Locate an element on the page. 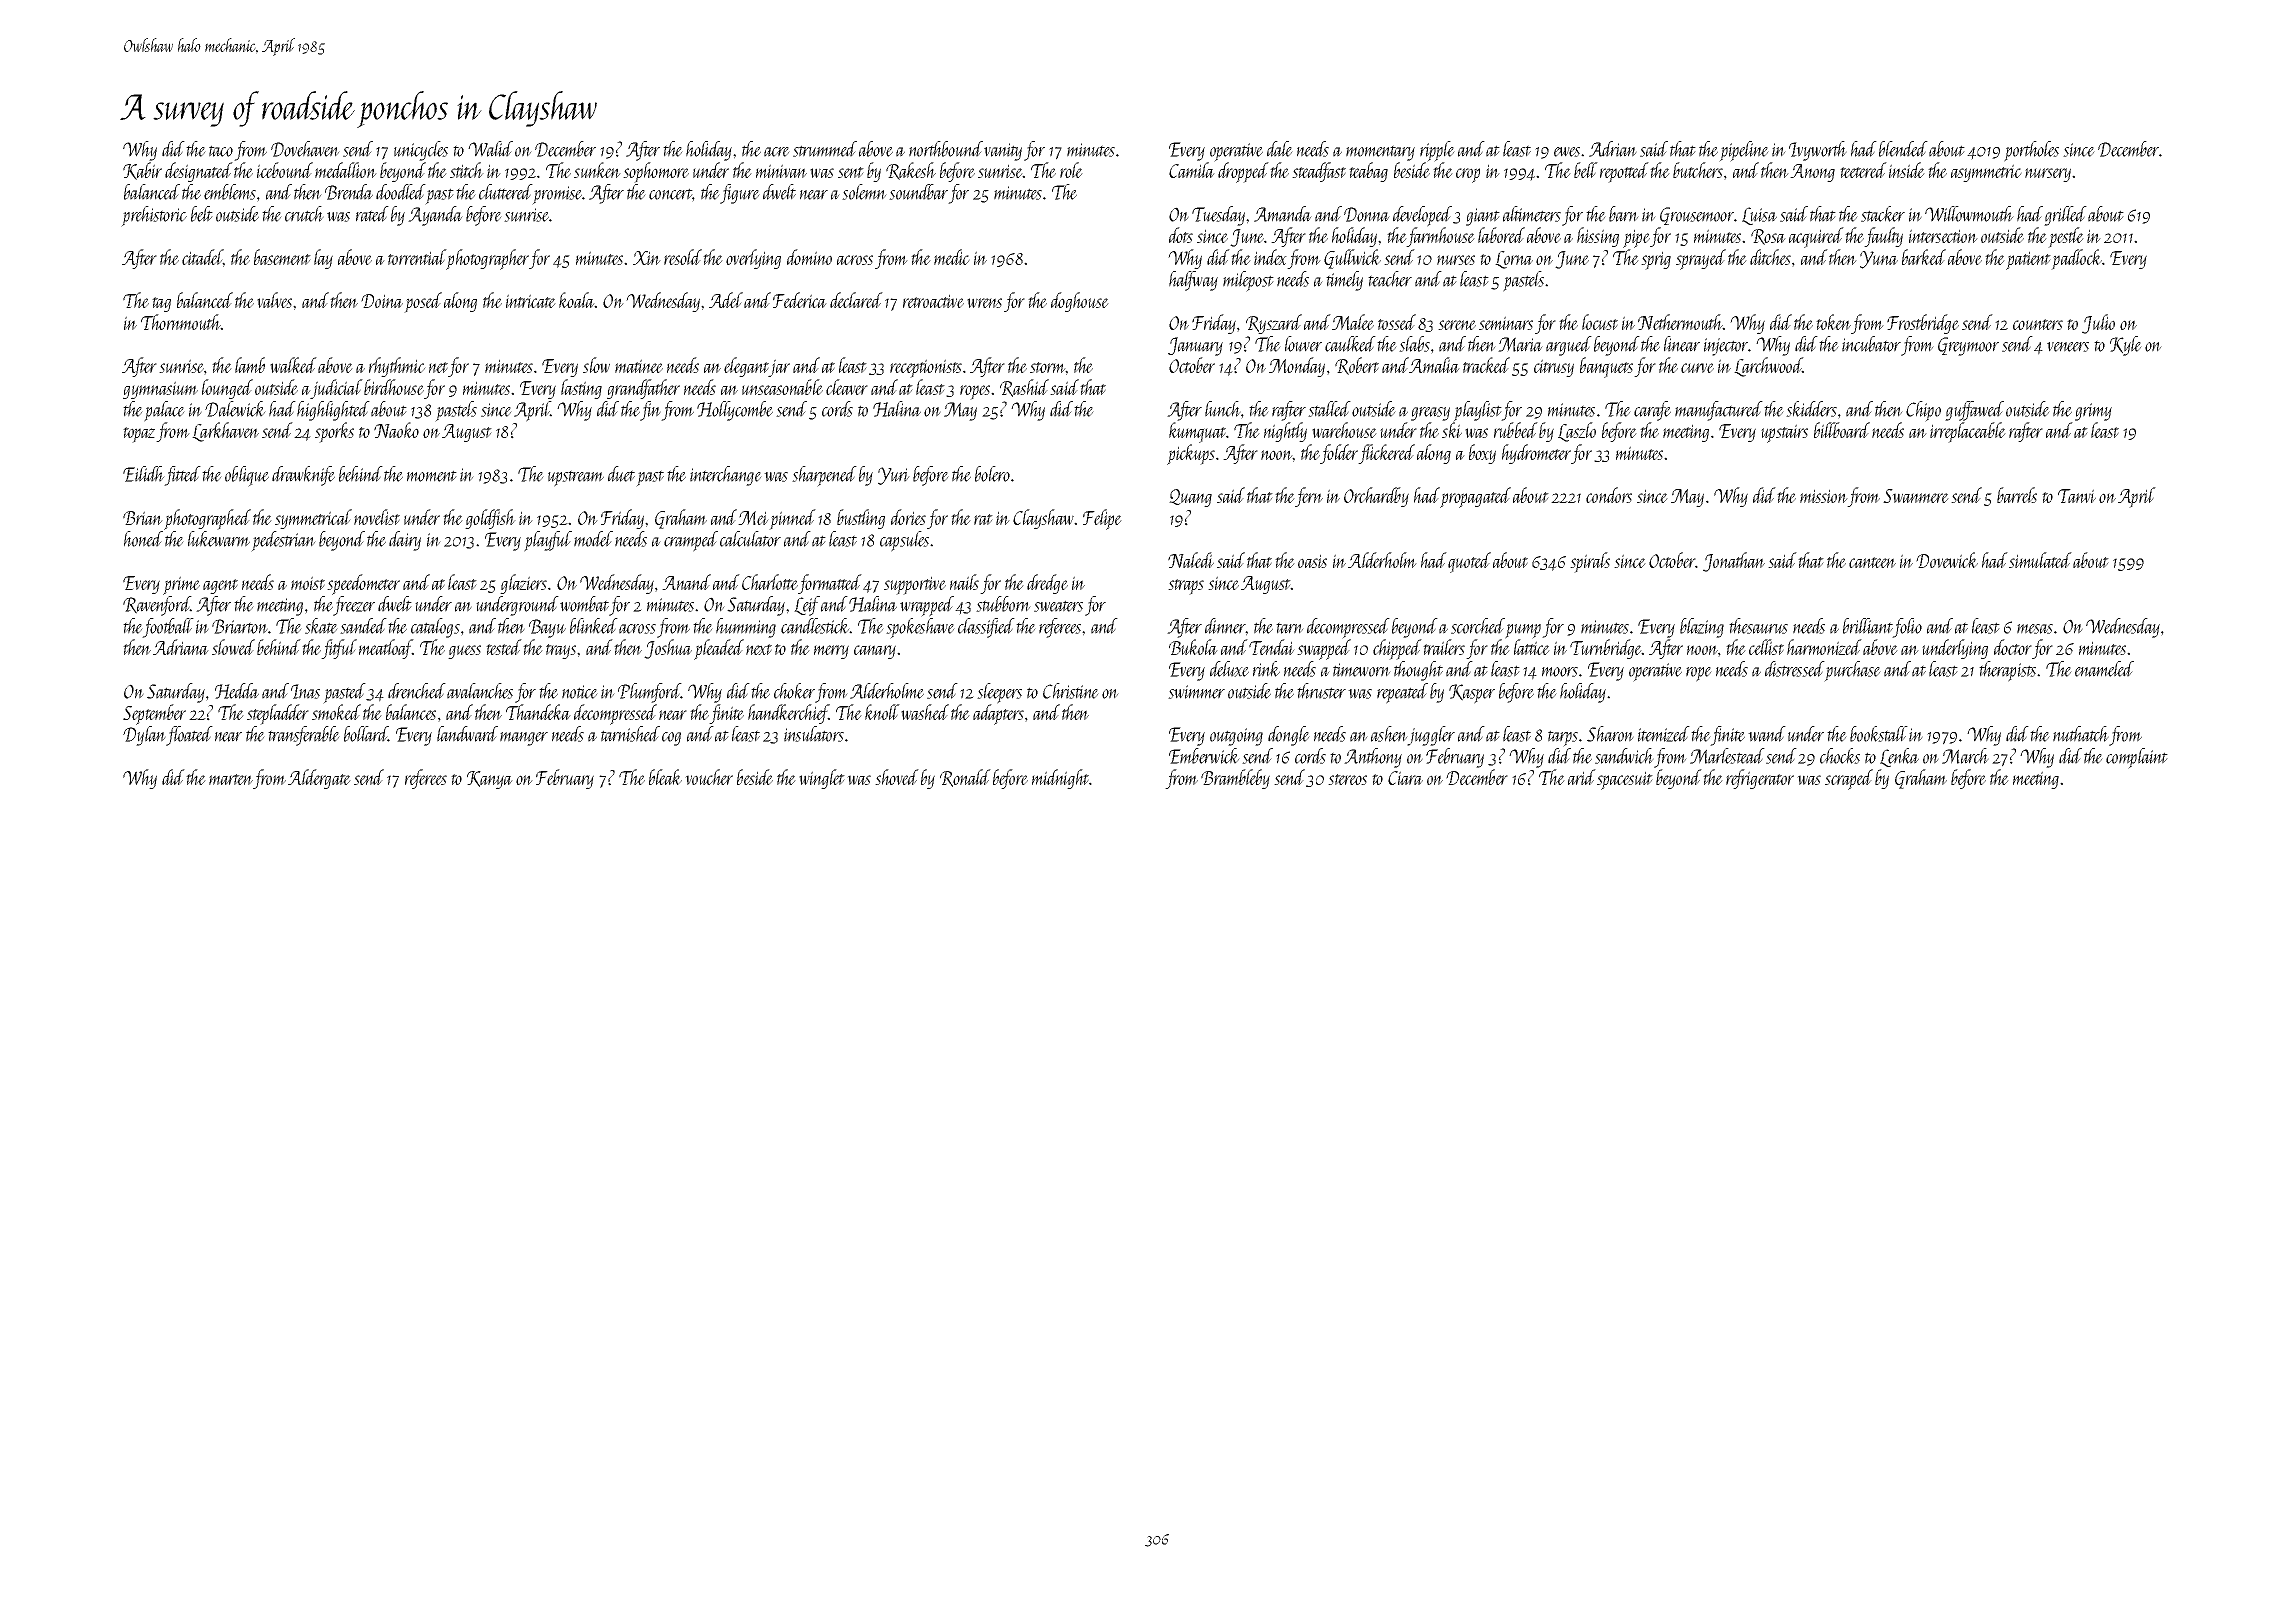 The height and width of the document is (1620, 2292). Hollycombe is located at coordinates (735, 411).
